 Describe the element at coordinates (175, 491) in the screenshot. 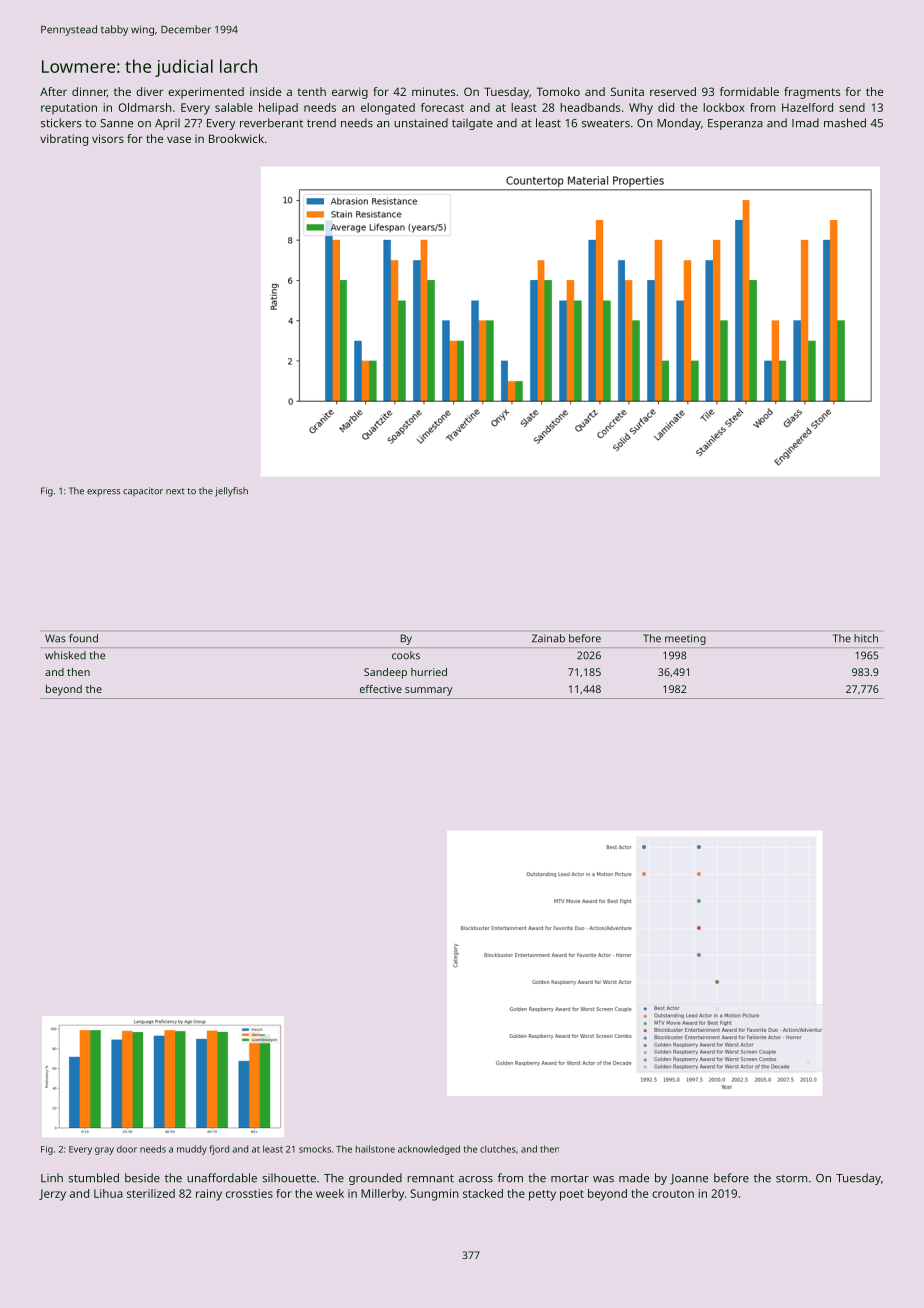

I see `next` at that location.
